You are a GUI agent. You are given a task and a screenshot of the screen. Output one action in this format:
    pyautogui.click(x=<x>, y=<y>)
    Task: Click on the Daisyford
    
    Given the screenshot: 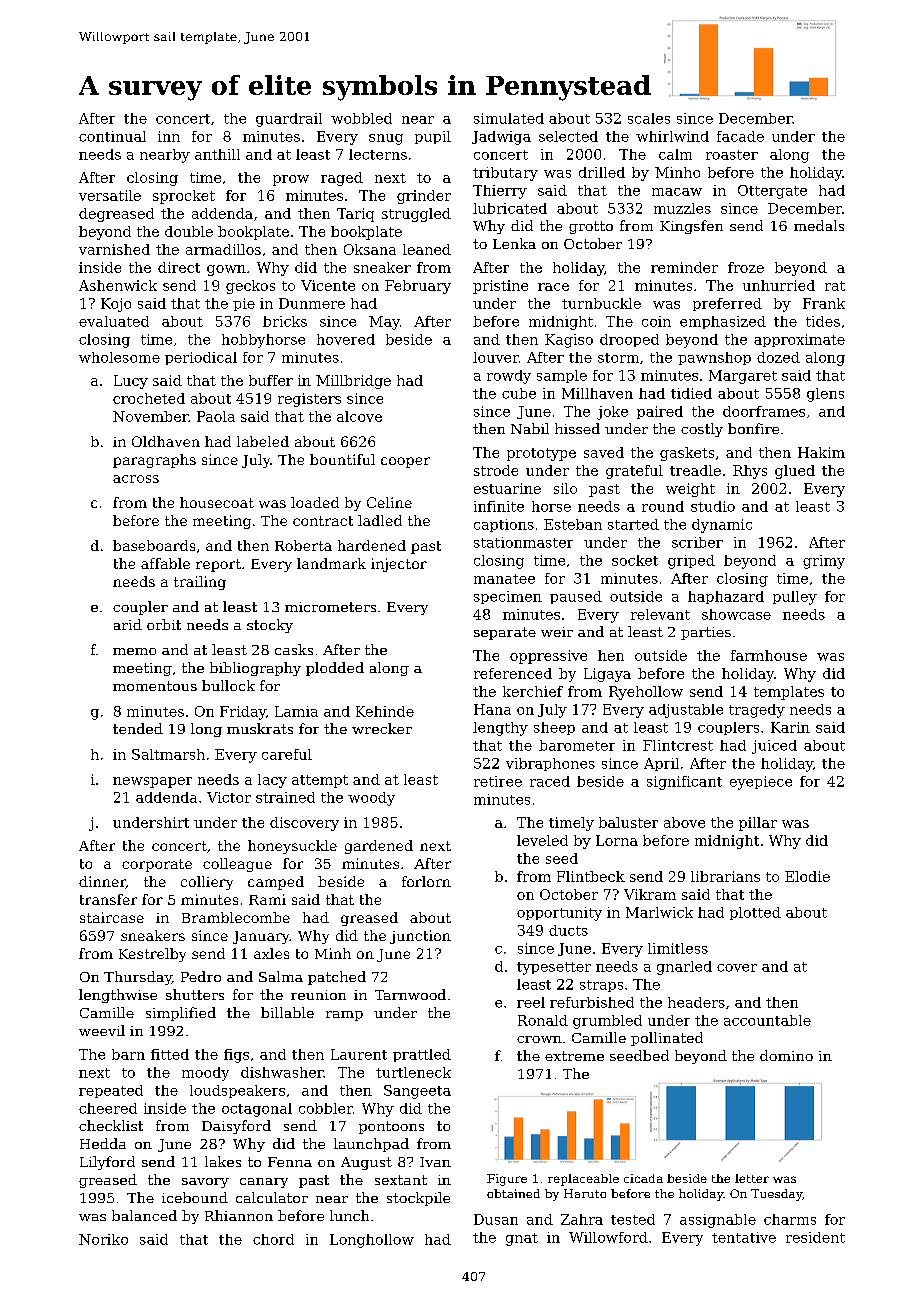 What is the action you would take?
    pyautogui.click(x=236, y=1127)
